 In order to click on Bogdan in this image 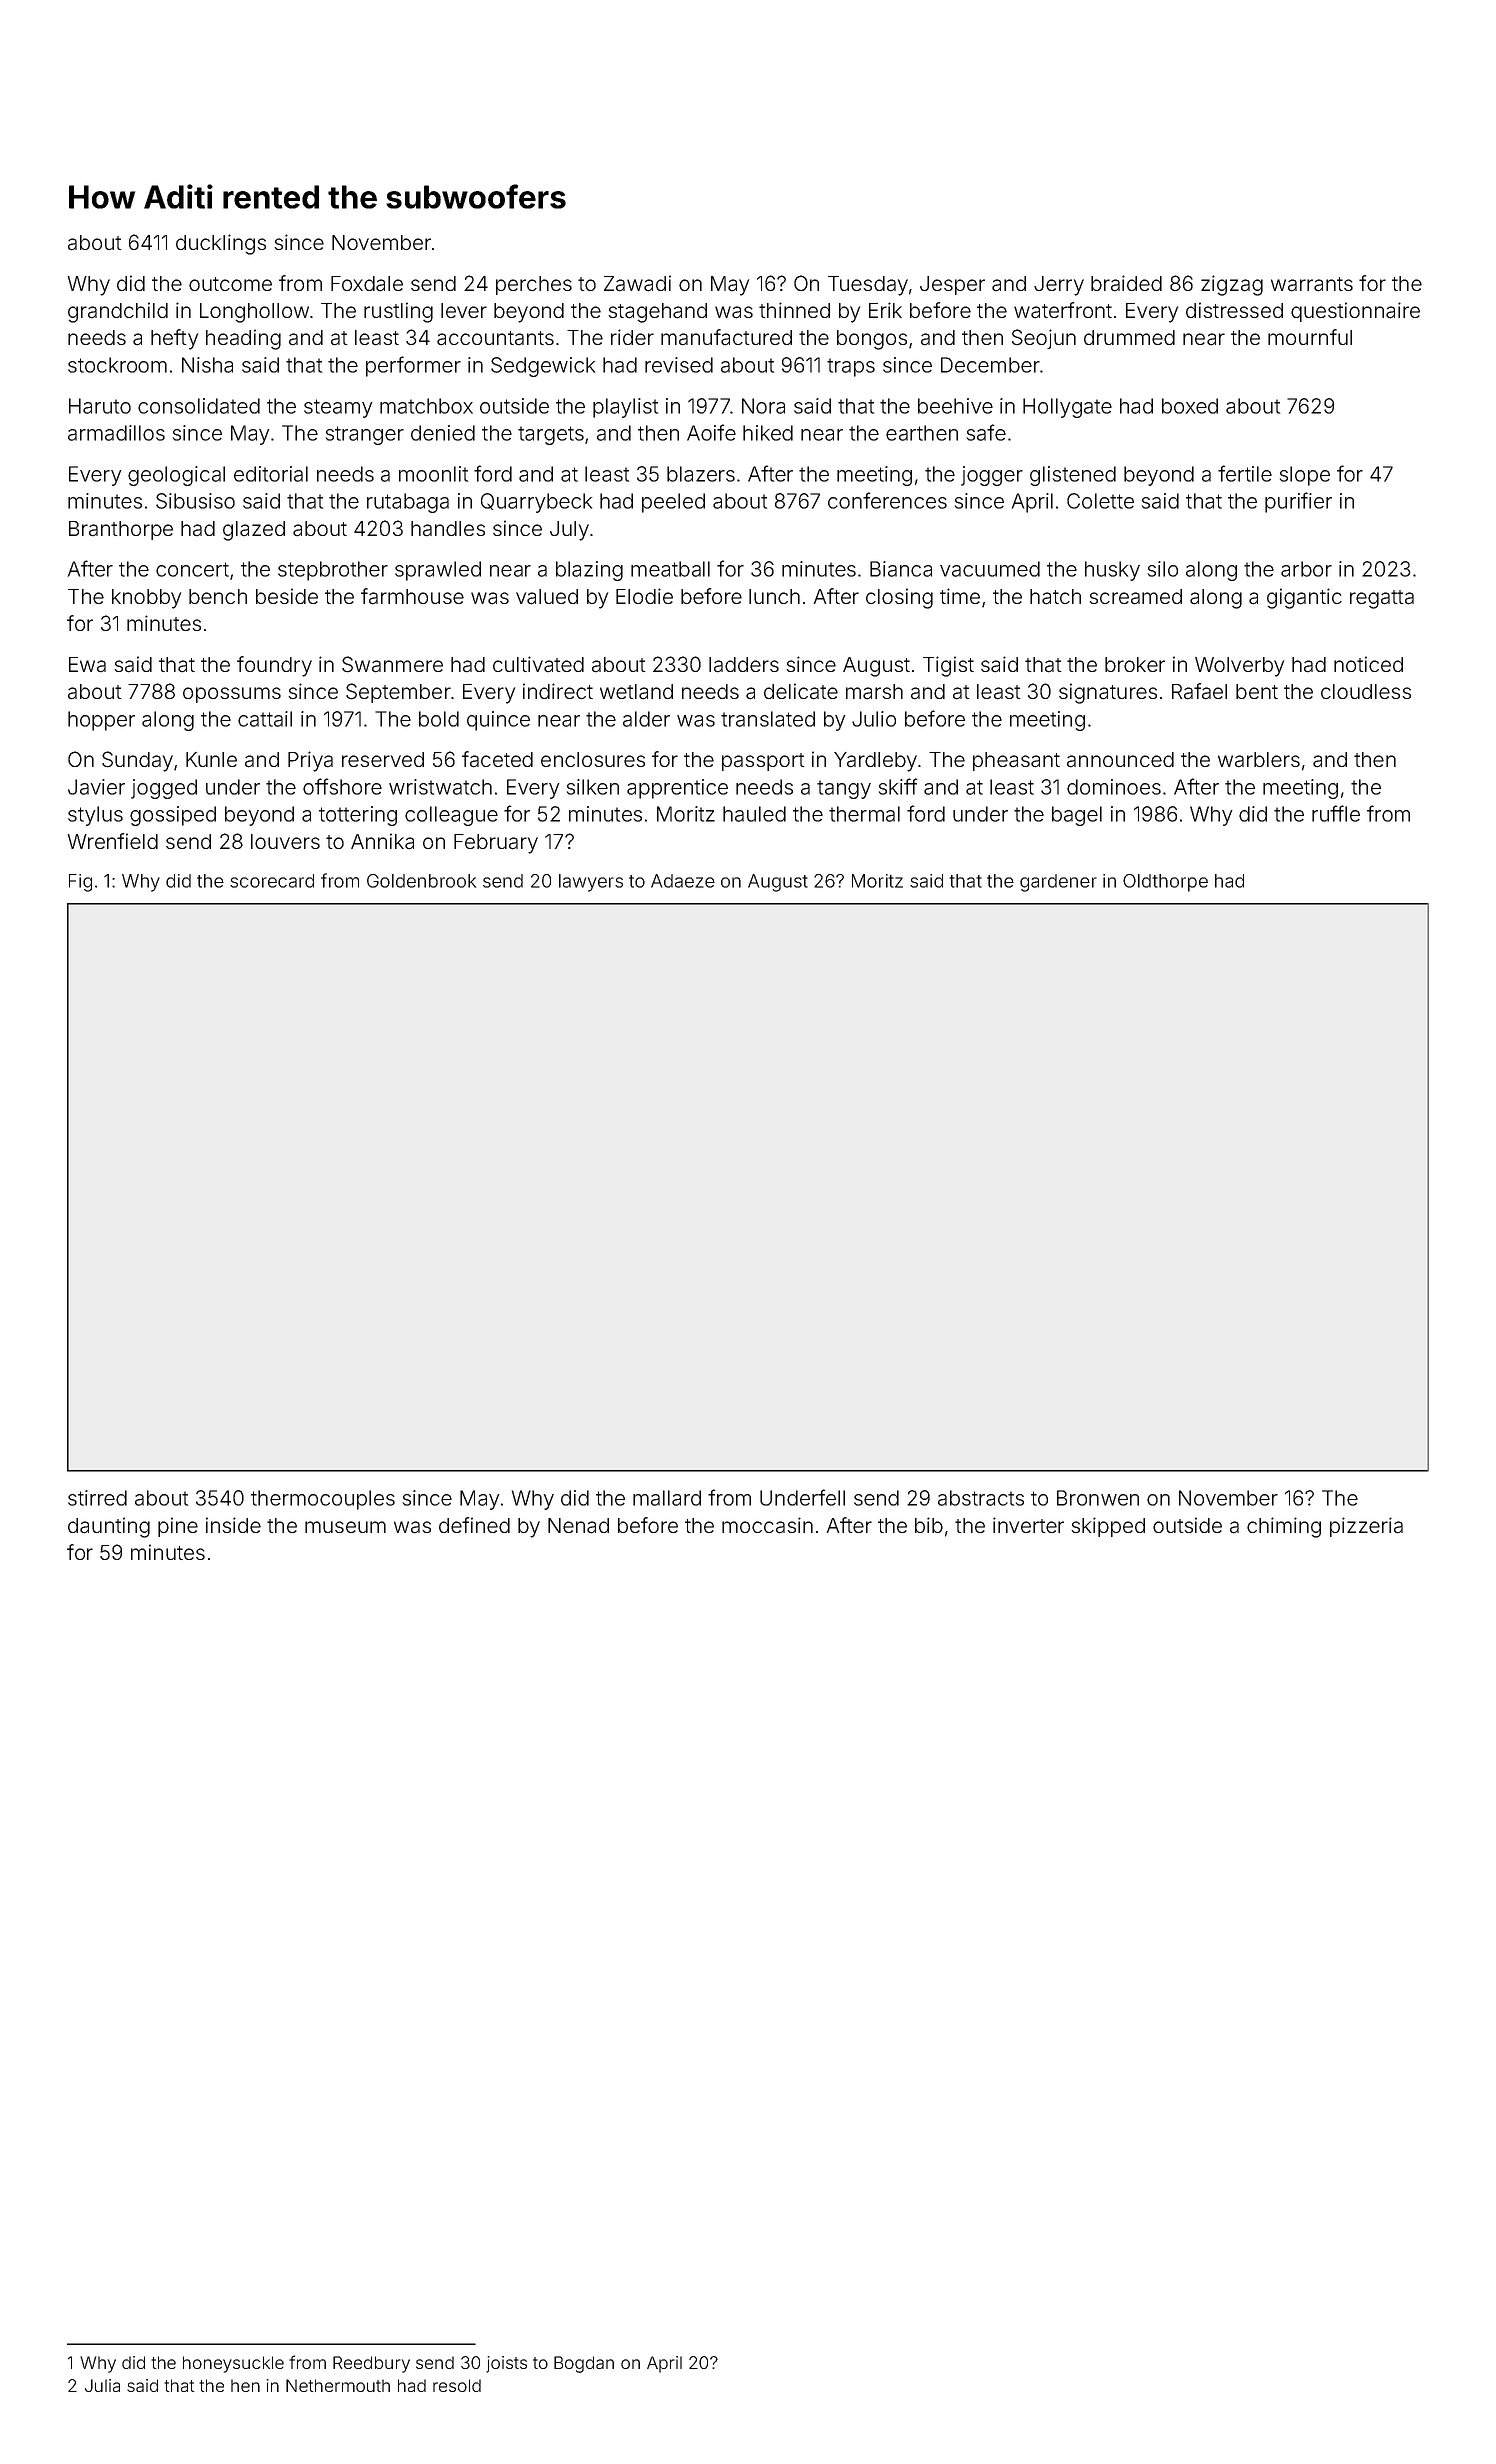, I will do `click(584, 2364)`.
